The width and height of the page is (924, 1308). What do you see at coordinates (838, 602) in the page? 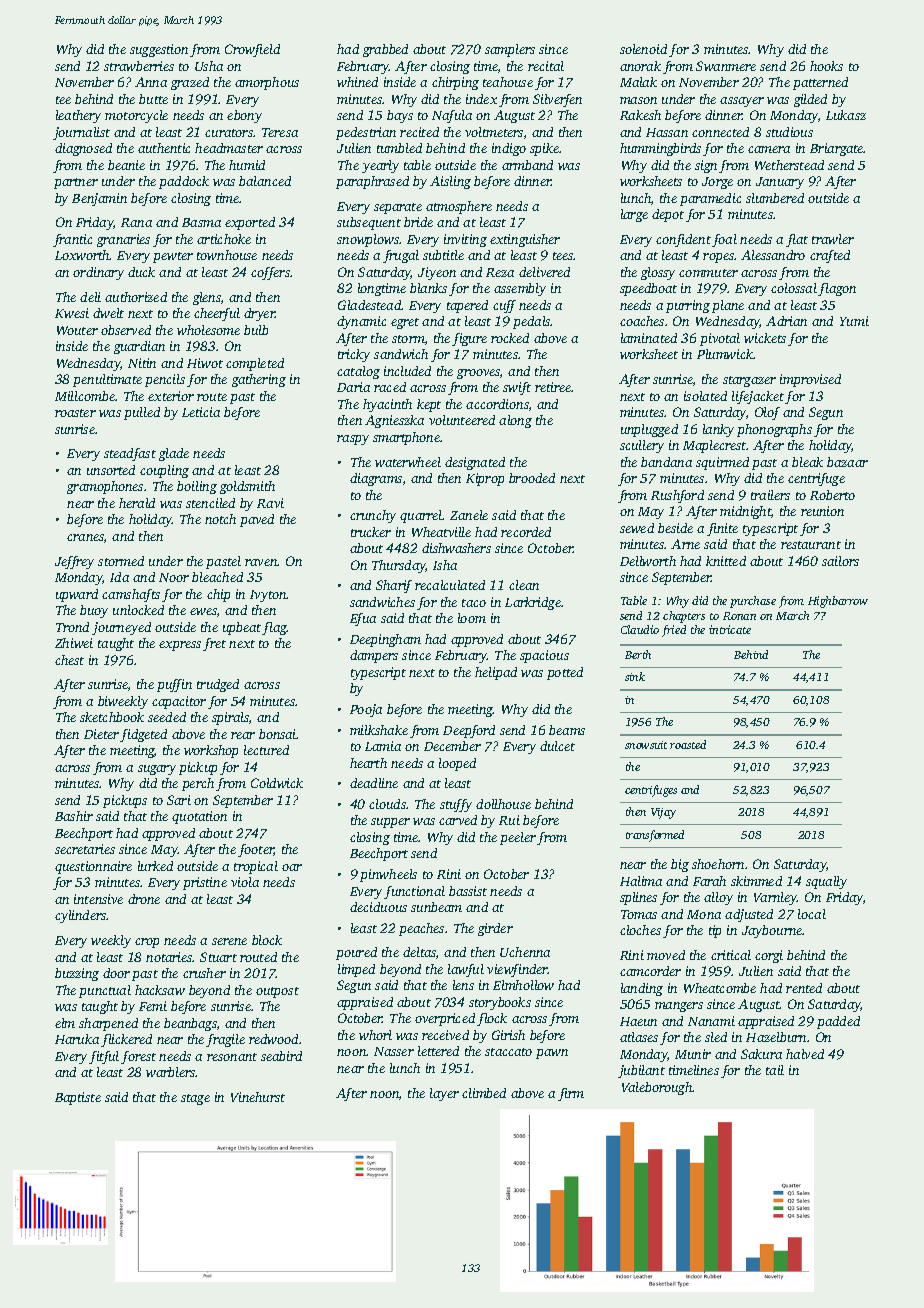
I see `Highbarrow` at bounding box center [838, 602].
